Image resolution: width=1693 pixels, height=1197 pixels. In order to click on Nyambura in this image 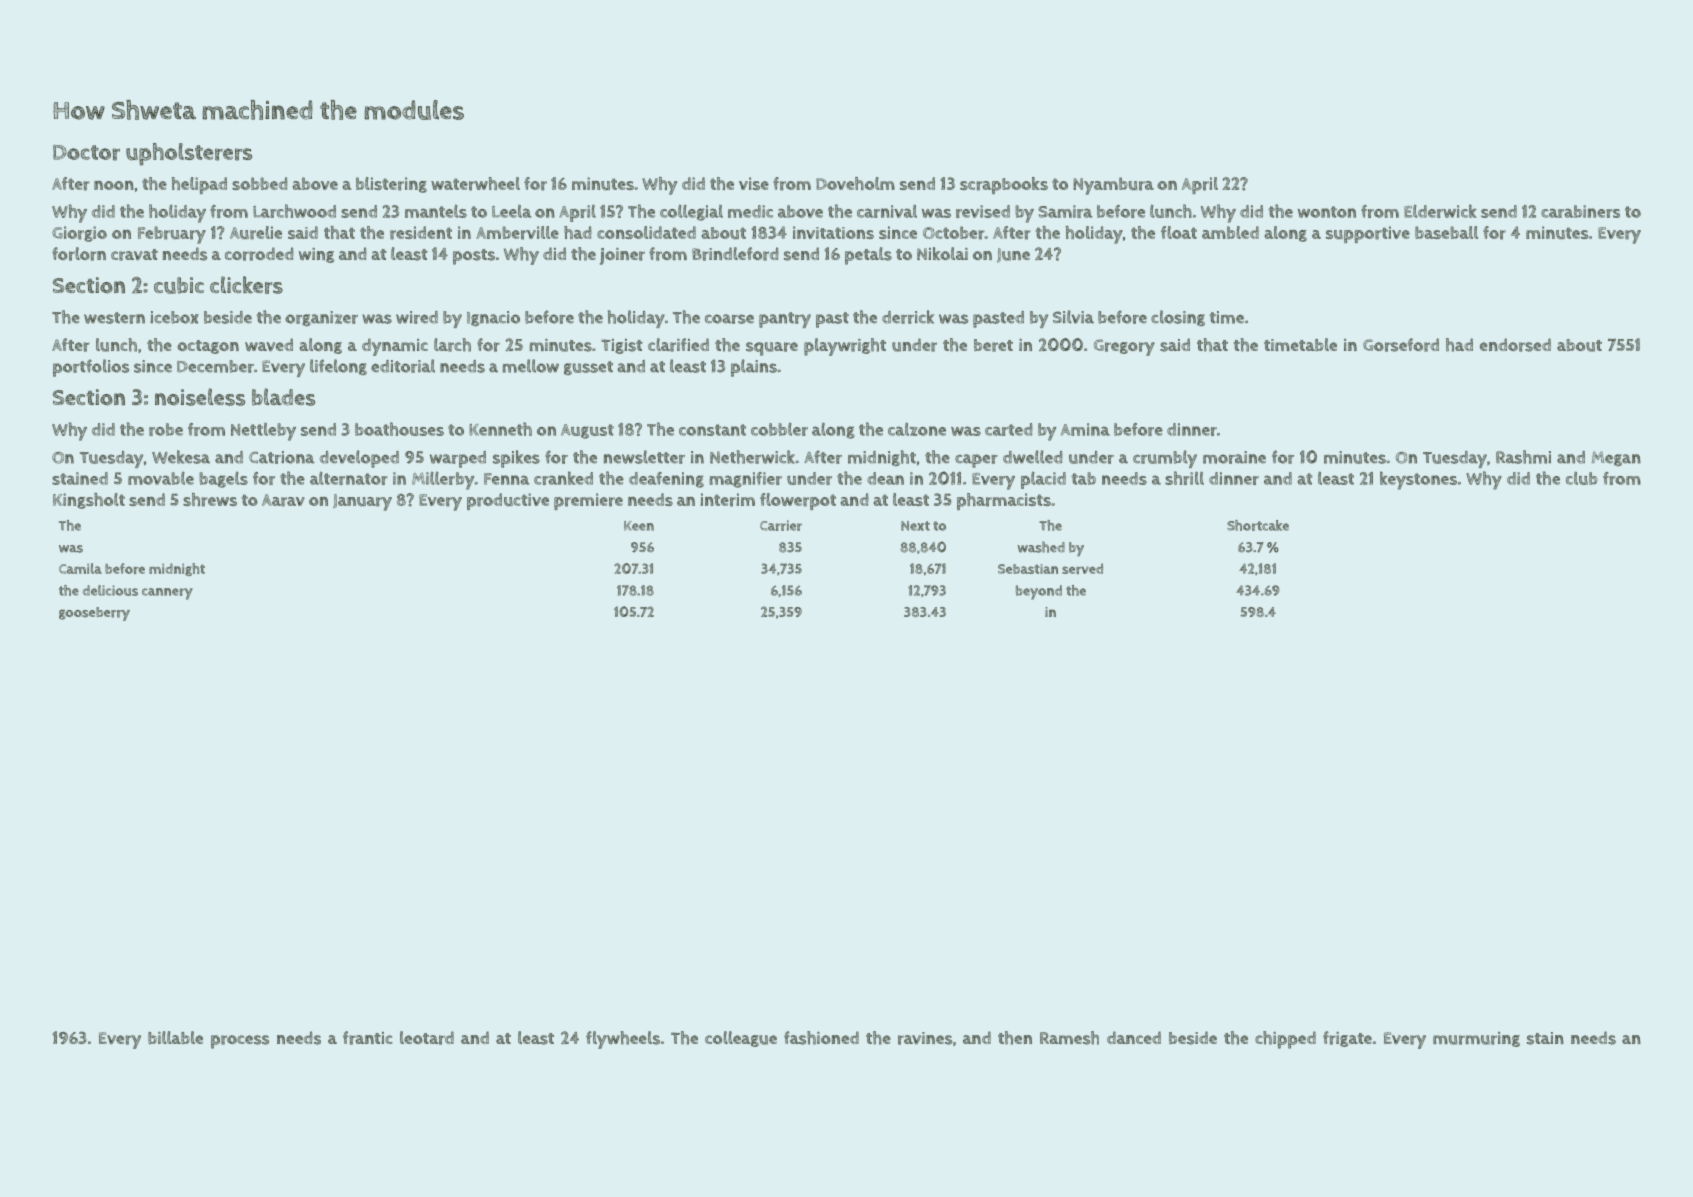, I will do `click(1113, 186)`.
